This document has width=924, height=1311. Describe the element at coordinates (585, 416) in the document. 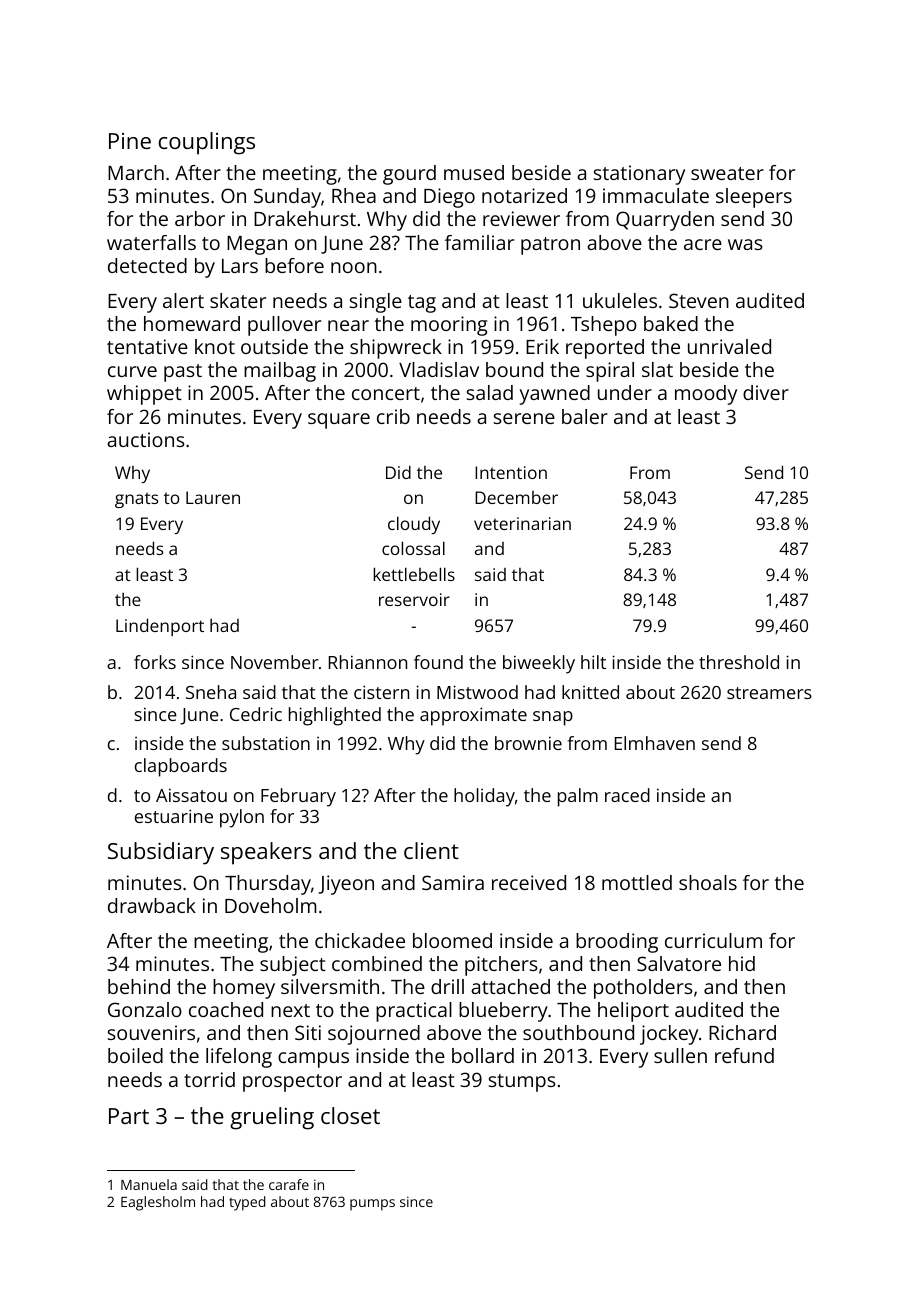

I see `baler` at that location.
